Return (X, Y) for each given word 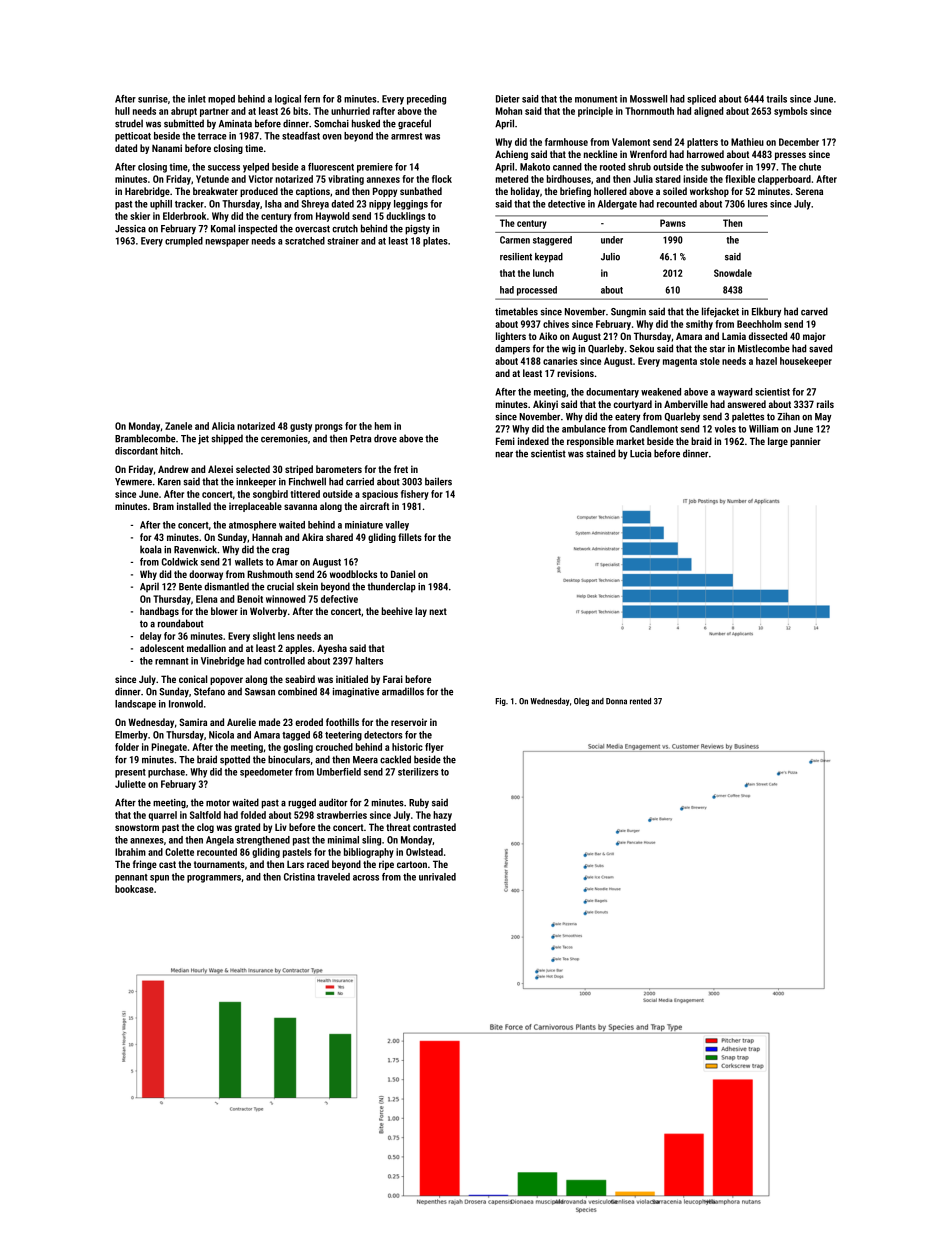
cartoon (412, 864)
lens (286, 636)
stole (710, 361)
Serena (809, 191)
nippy (380, 205)
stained (600, 453)
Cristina (299, 877)
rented (640, 701)
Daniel (403, 574)
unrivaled (437, 877)
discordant (136, 451)
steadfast (301, 136)
